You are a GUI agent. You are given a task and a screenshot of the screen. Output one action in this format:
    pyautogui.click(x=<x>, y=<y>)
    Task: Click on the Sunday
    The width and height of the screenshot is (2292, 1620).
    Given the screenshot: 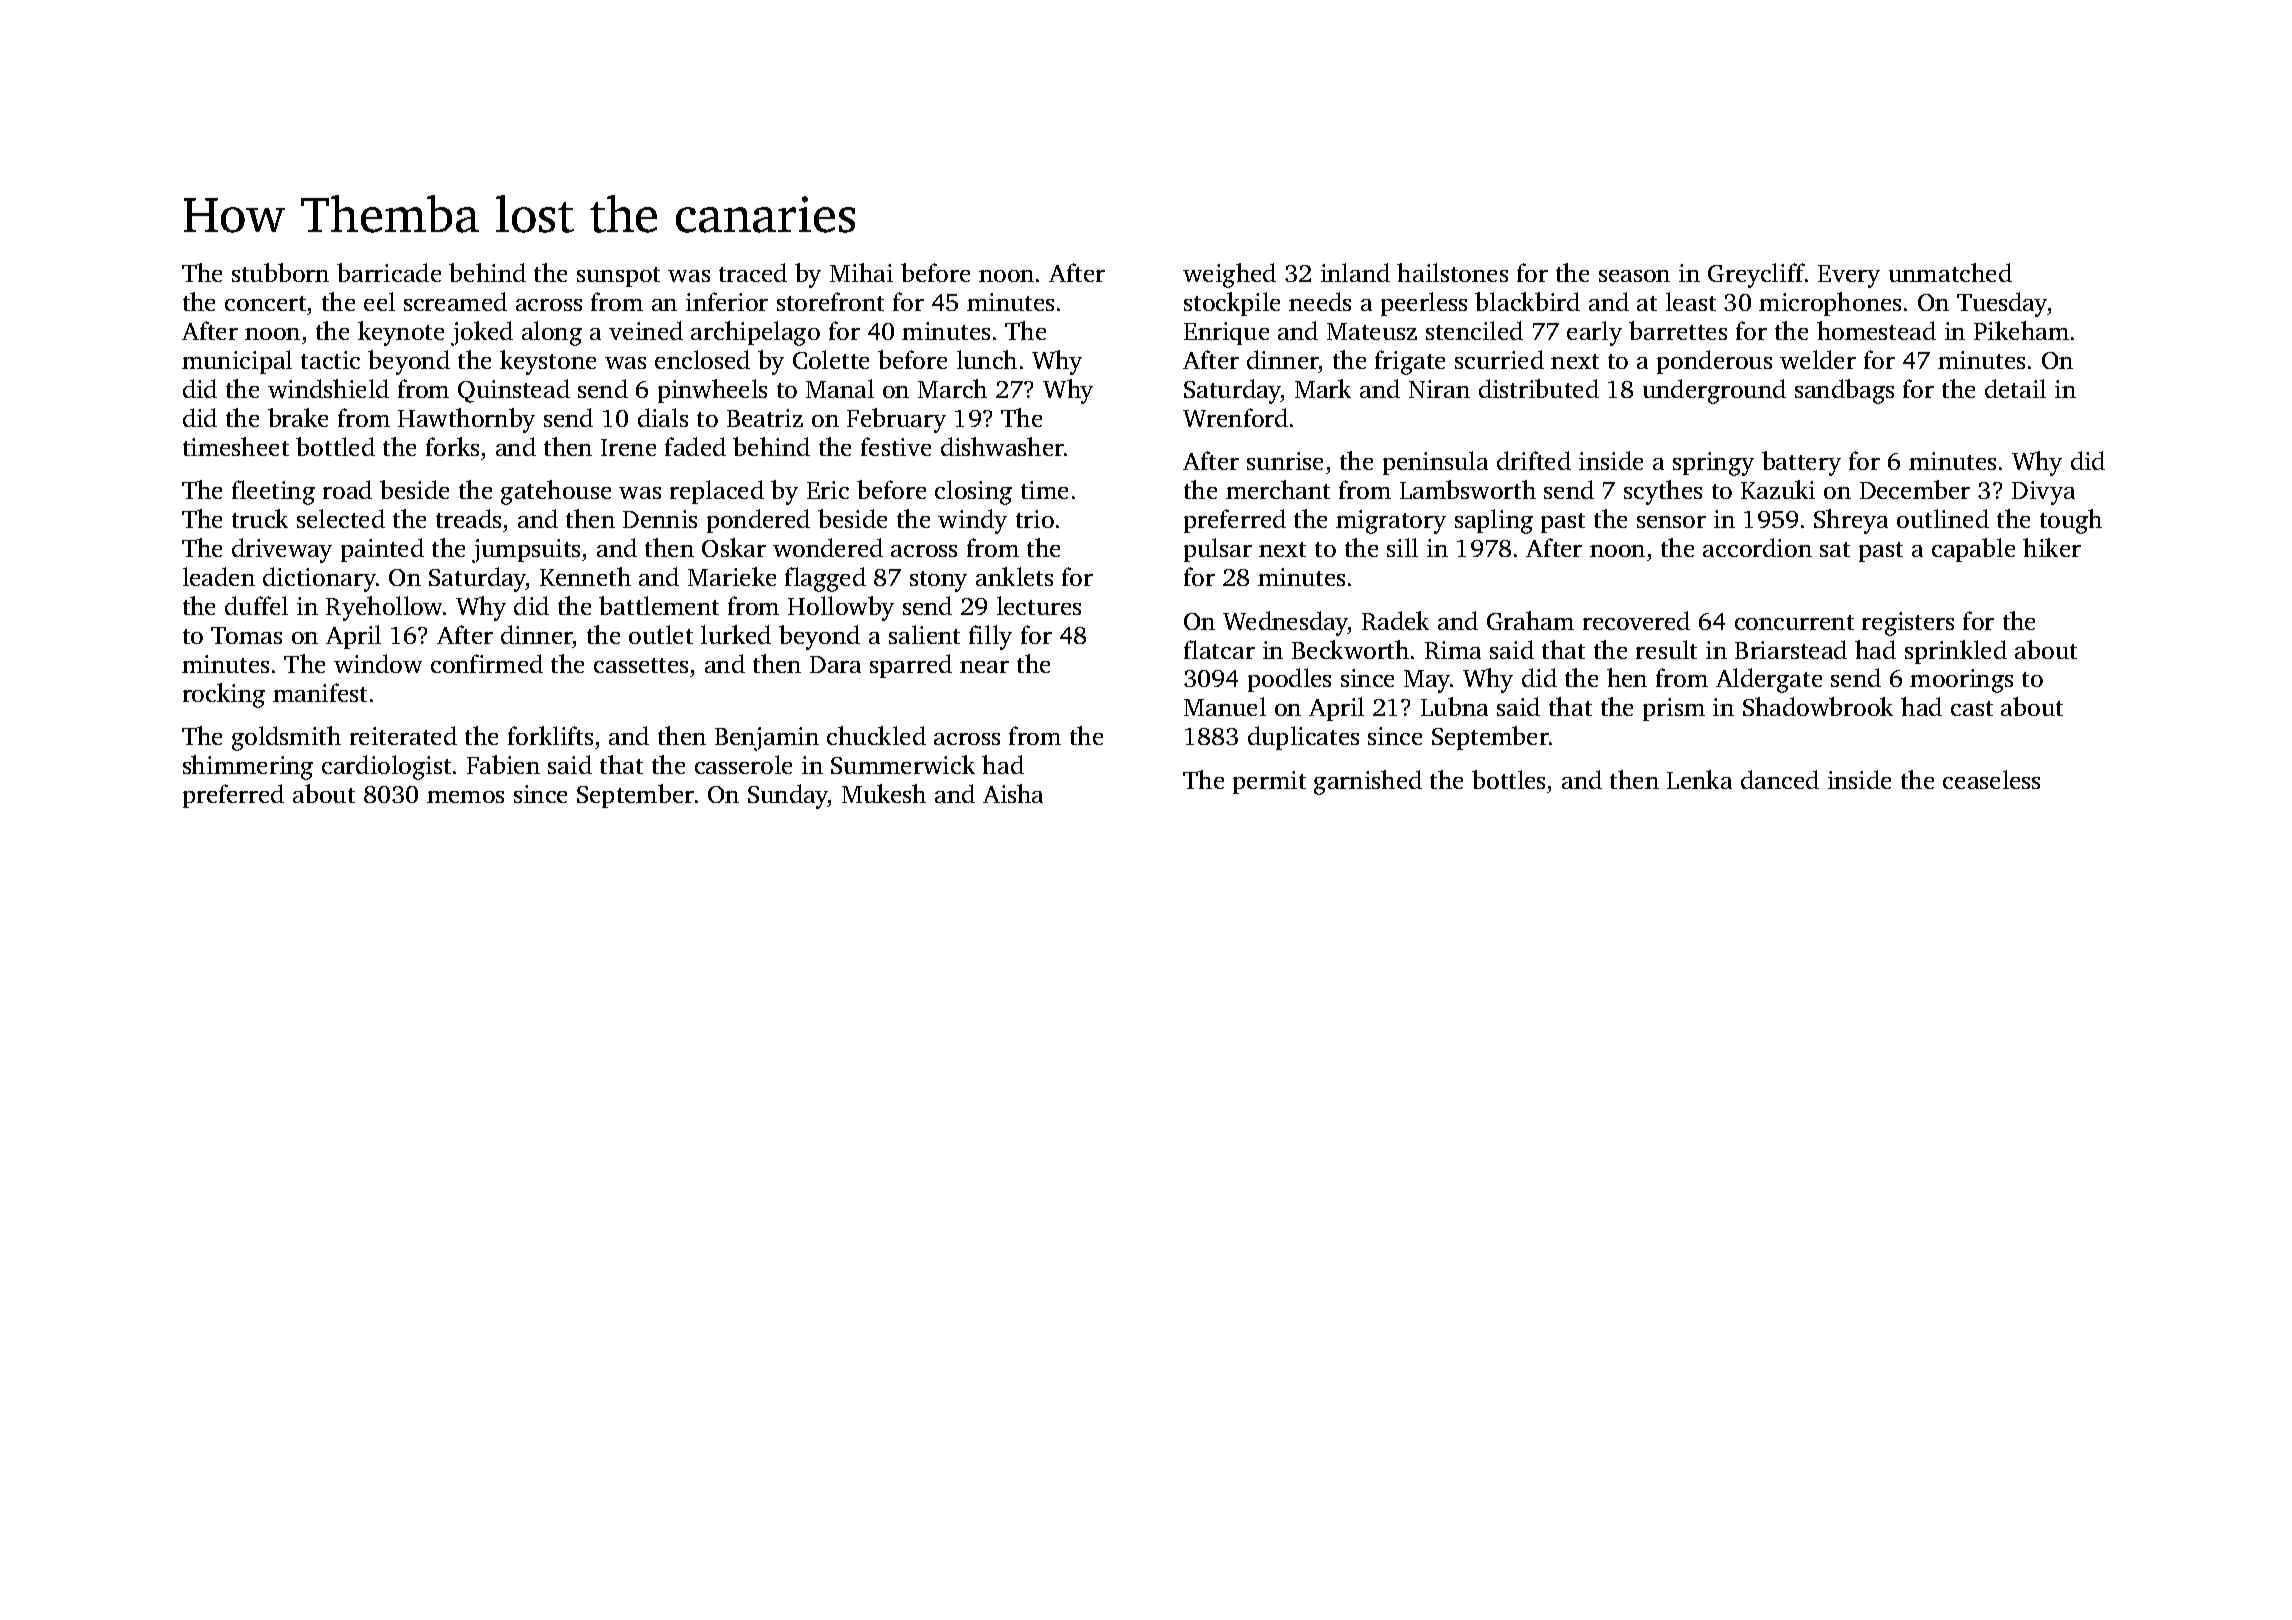 What is the action you would take?
    pyautogui.click(x=788, y=796)
